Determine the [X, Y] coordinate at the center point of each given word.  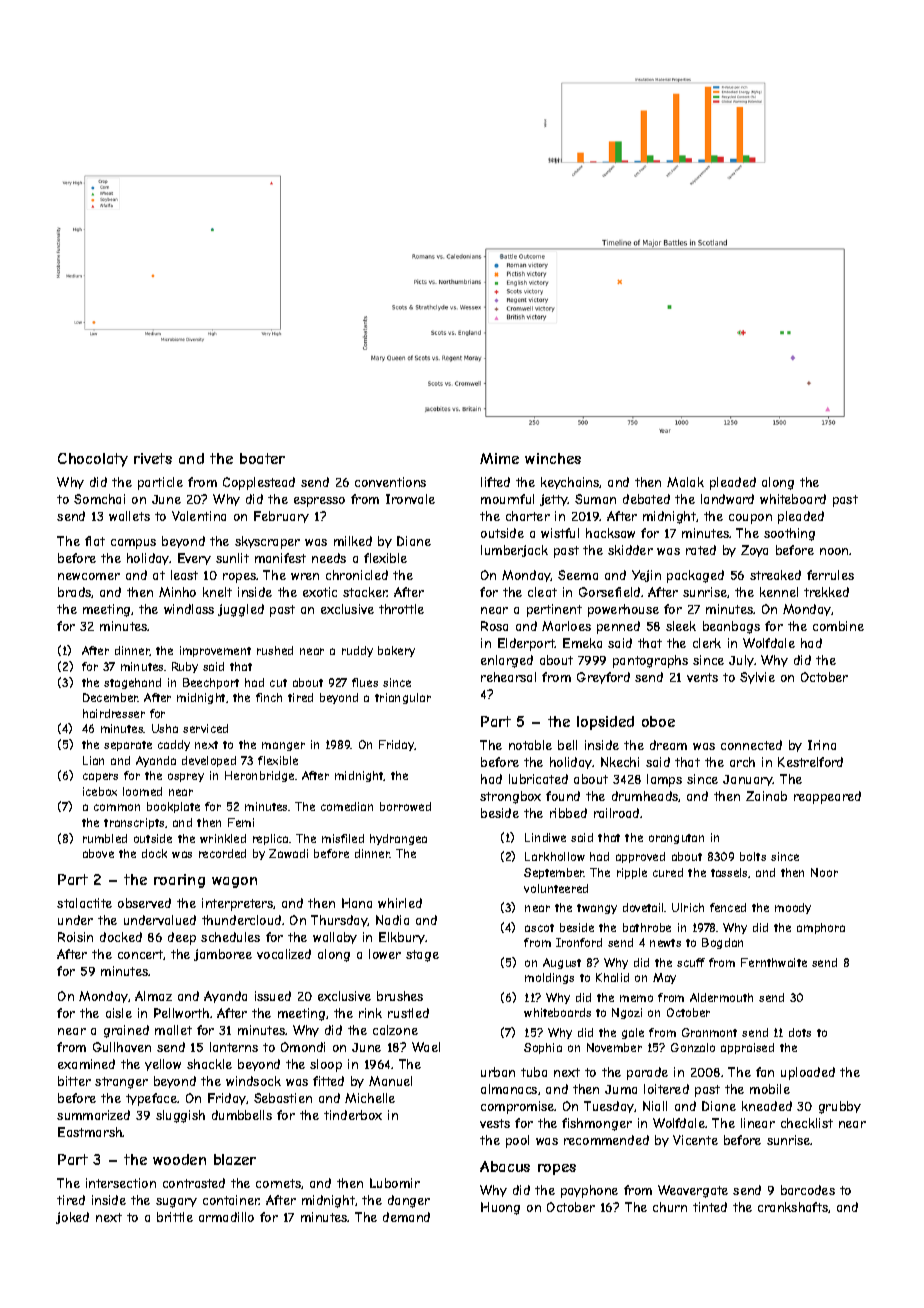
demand [406, 1217]
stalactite [84, 903]
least [184, 575]
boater [262, 458]
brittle [175, 1217]
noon [834, 551]
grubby [840, 1107]
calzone [395, 1030]
